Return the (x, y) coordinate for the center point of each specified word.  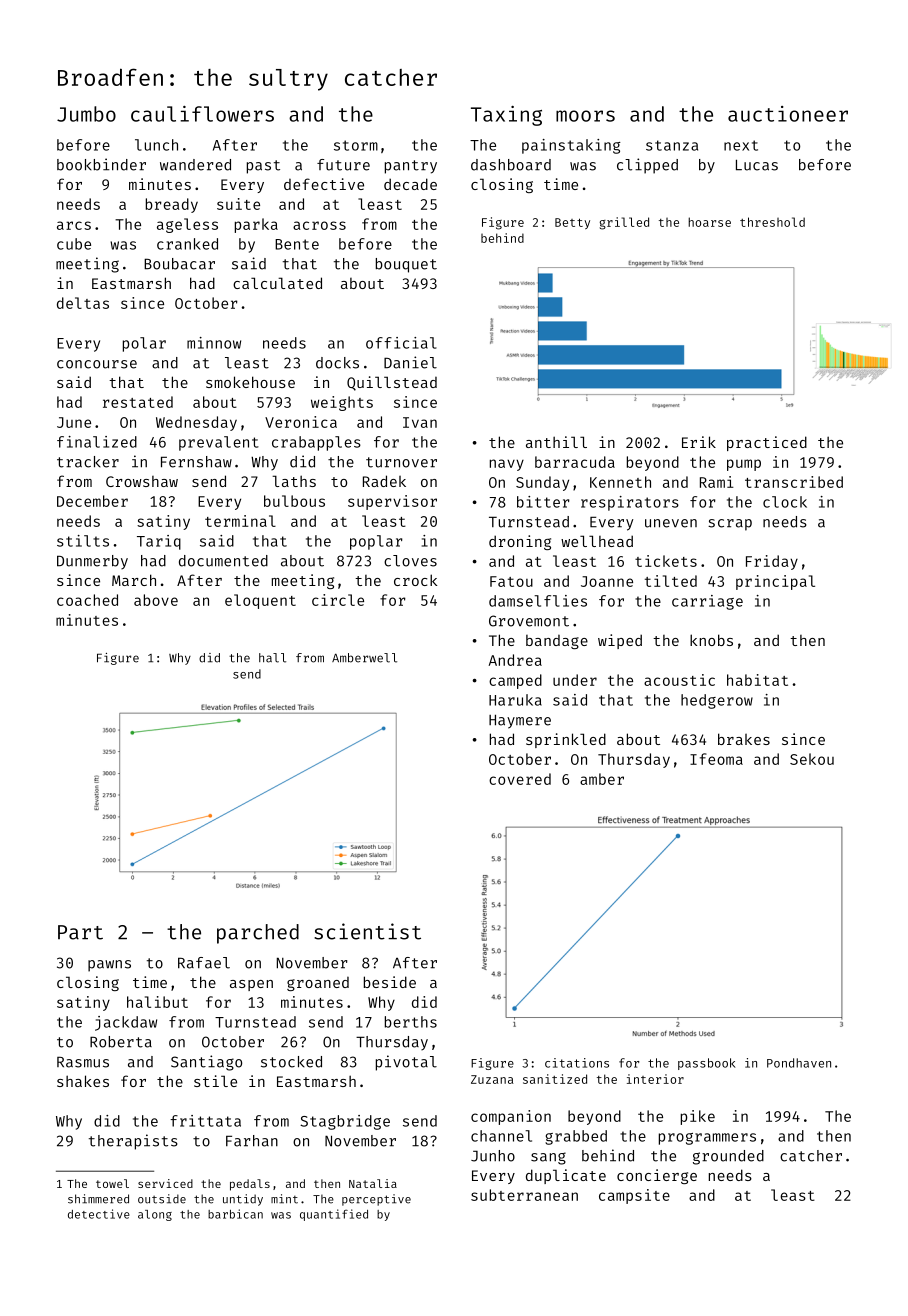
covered (520, 779)
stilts (83, 541)
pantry (411, 167)
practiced (767, 443)
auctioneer (788, 114)
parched (258, 934)
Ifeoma (716, 759)
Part (80, 932)
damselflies (538, 601)
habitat (757, 680)
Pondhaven (799, 1063)
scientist (367, 931)
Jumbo (86, 114)
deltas (83, 303)
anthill (556, 442)
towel (112, 1183)
